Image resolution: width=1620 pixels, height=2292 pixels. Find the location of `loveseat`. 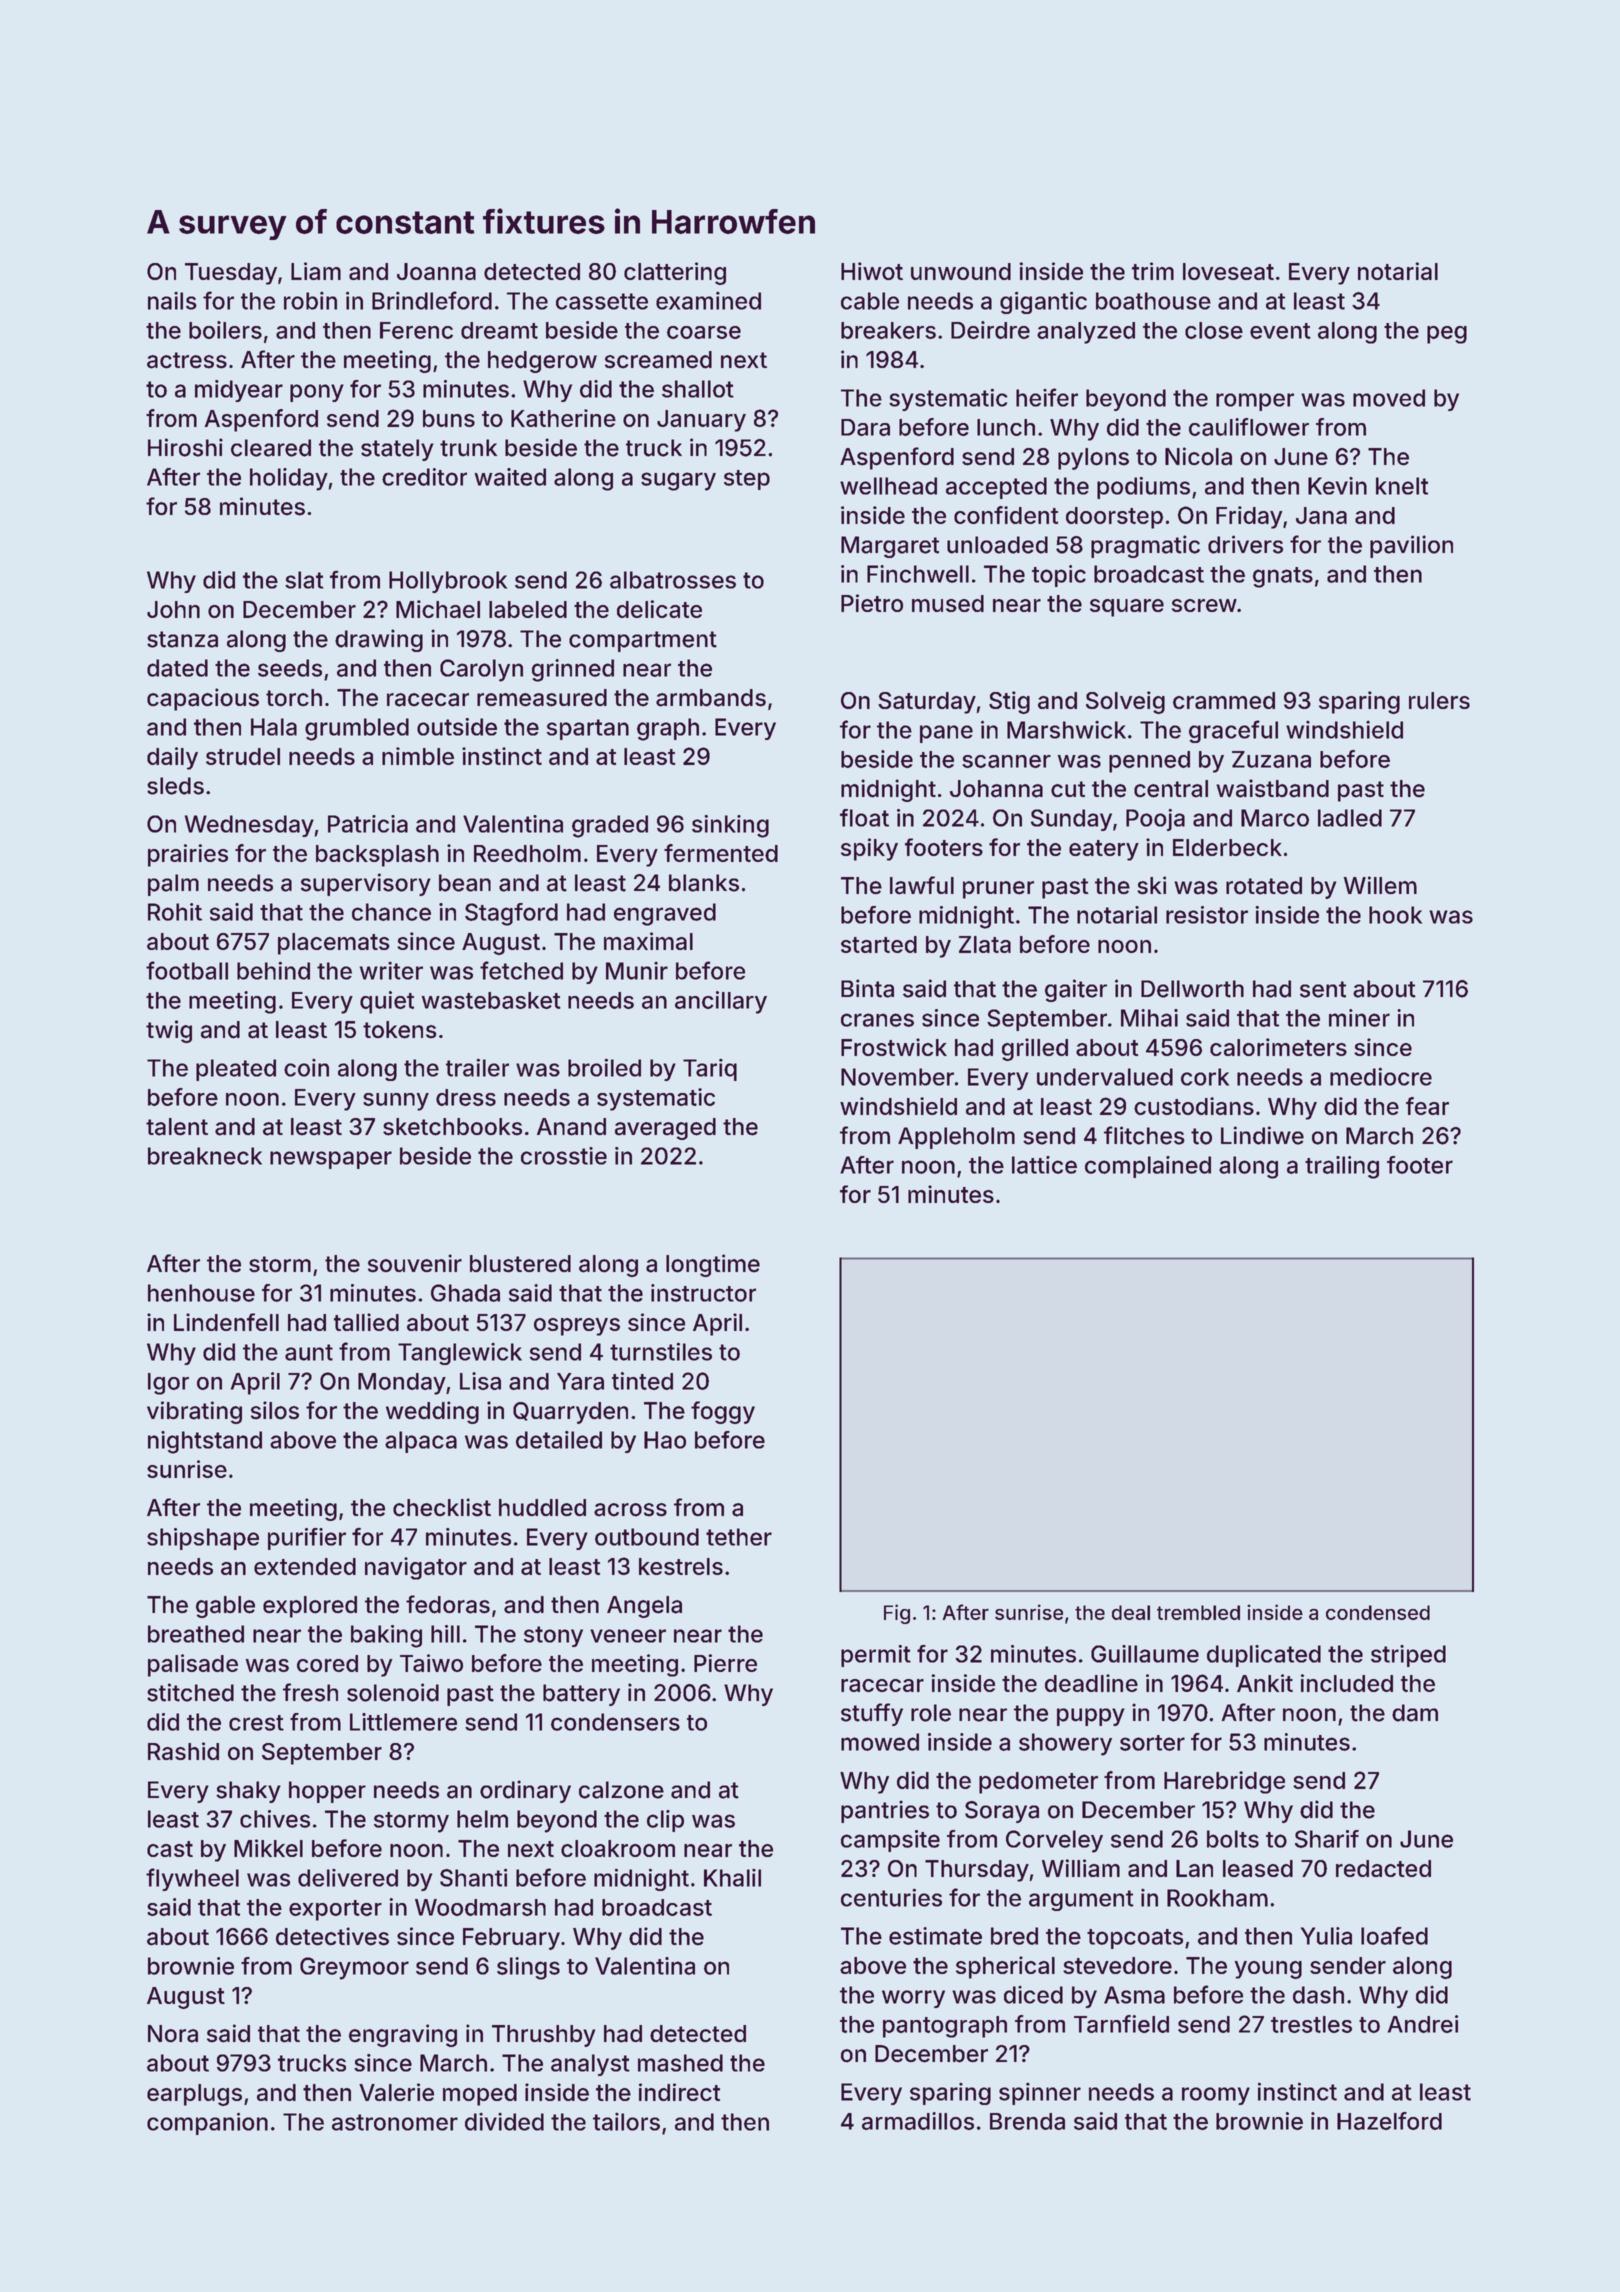

loveseat is located at coordinates (1228, 271).
